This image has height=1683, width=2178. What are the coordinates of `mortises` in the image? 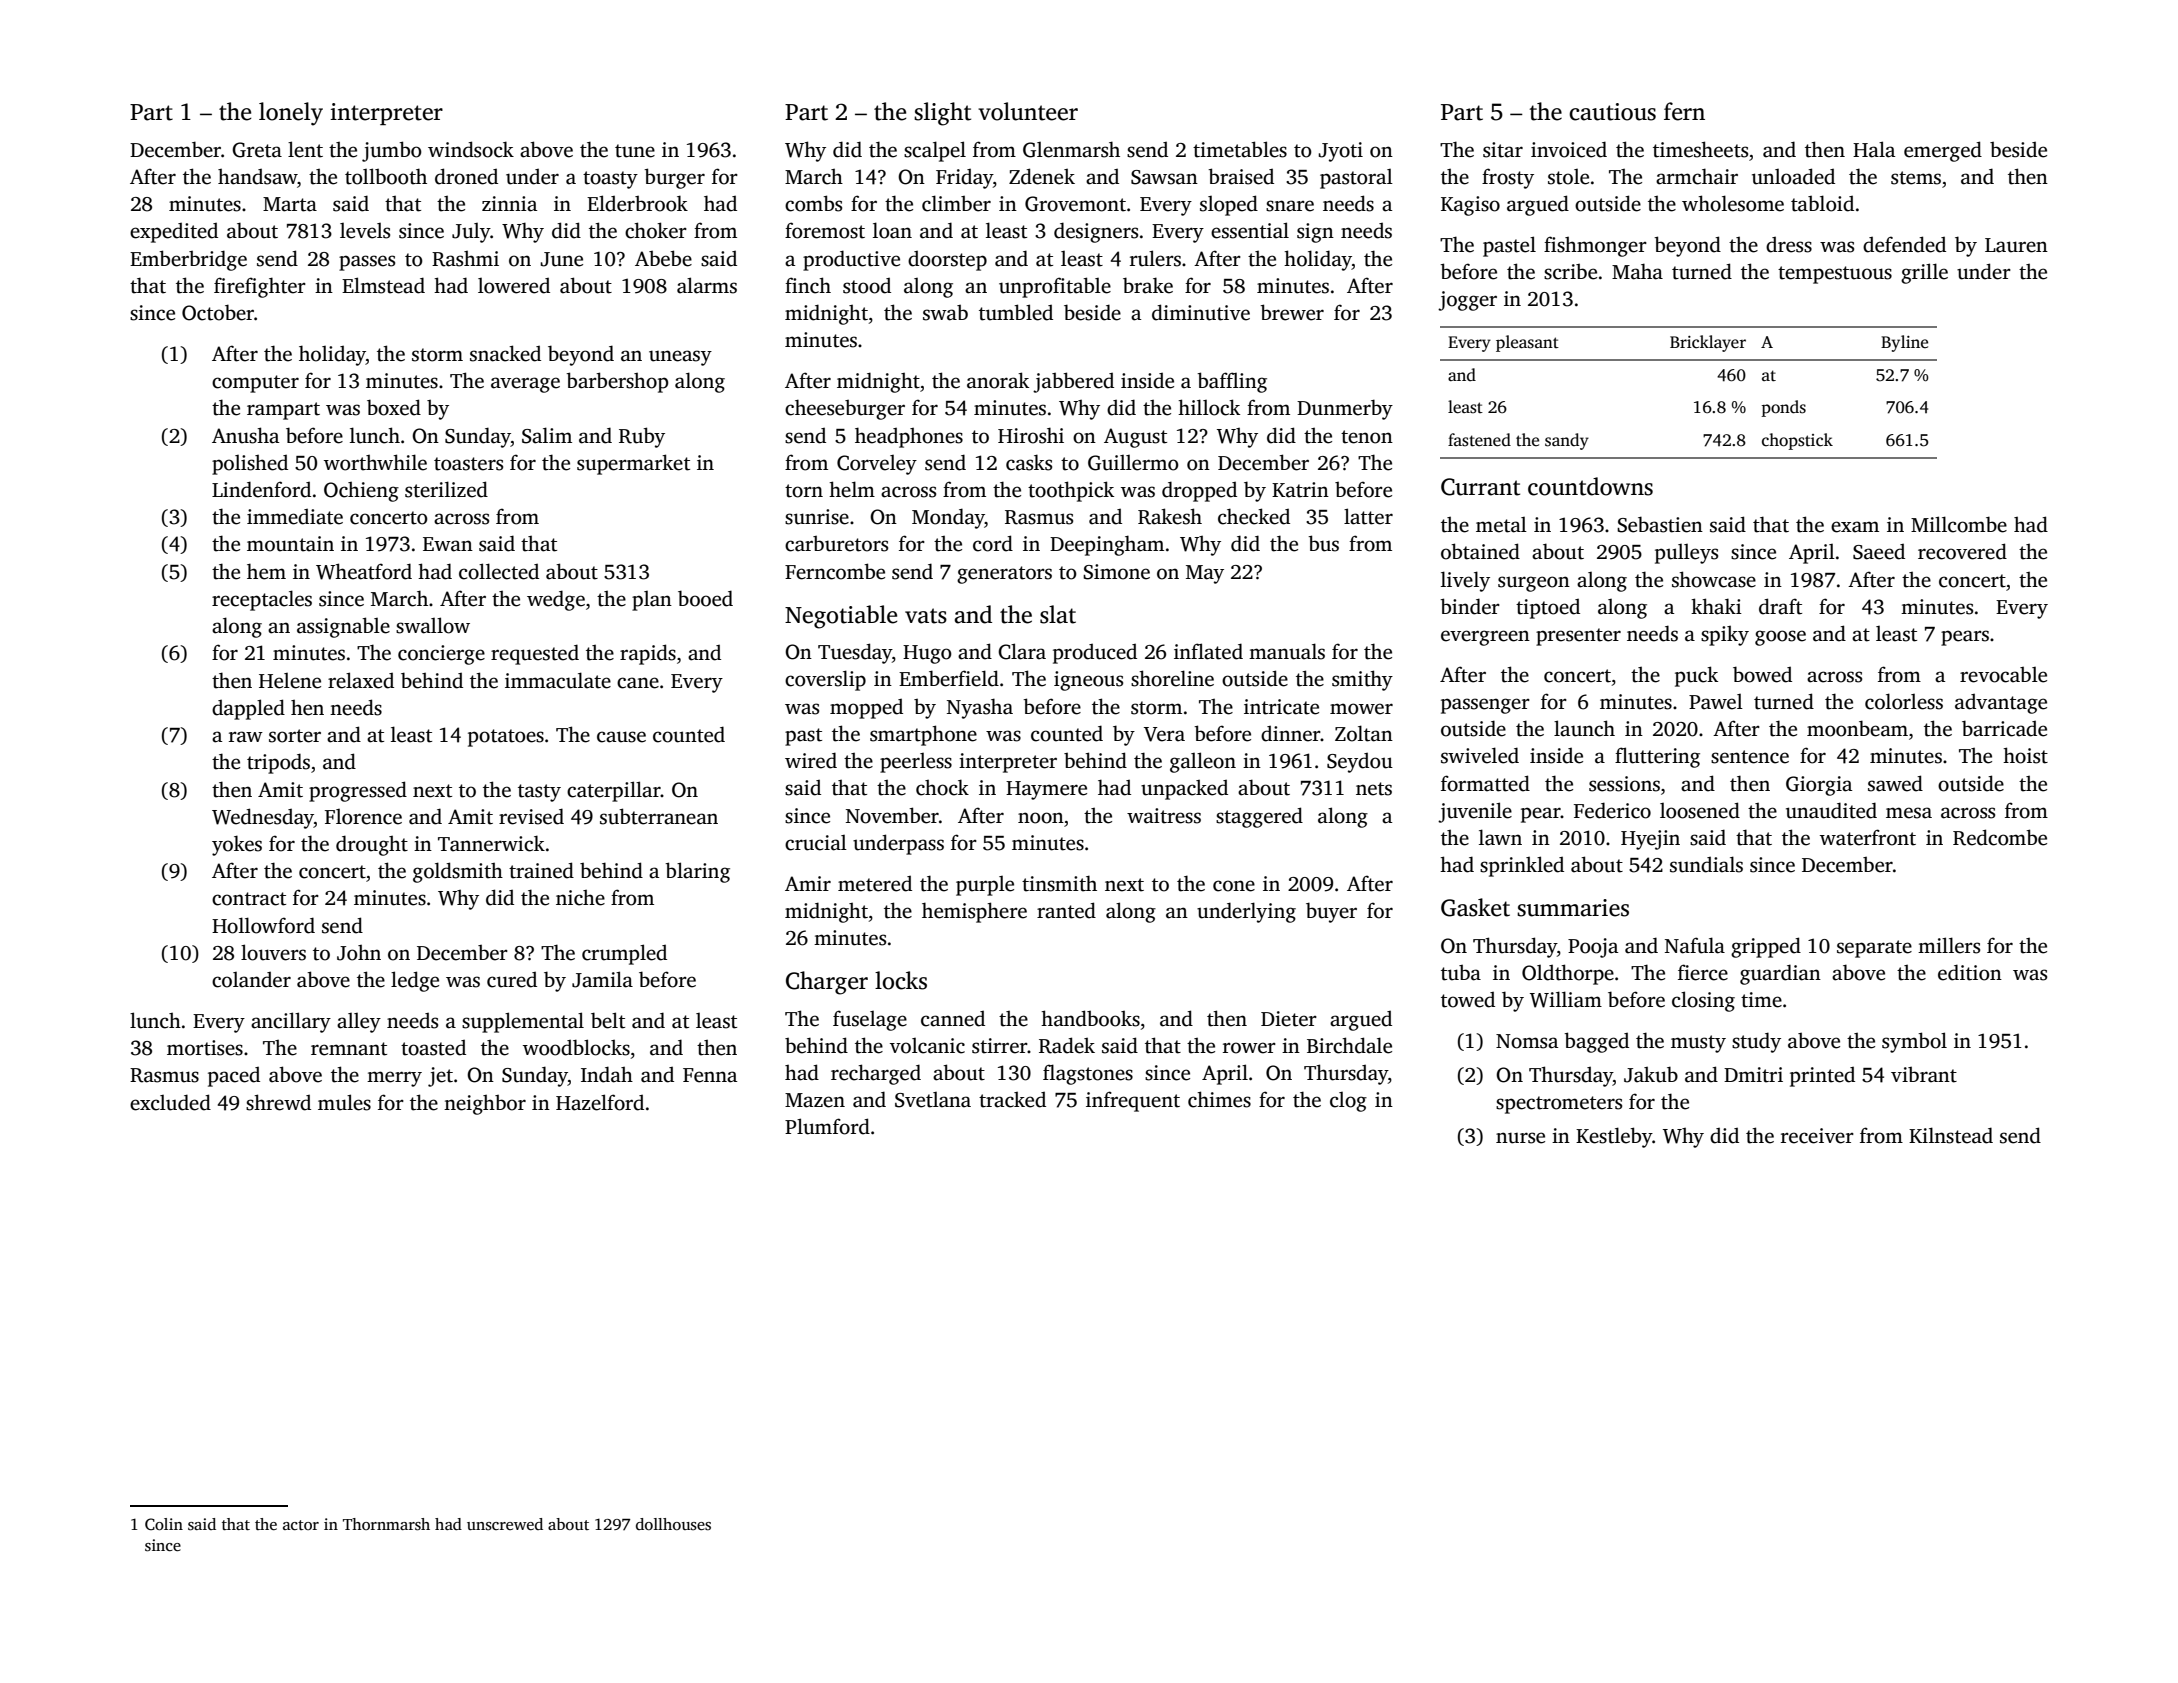 It's located at (205, 1048).
